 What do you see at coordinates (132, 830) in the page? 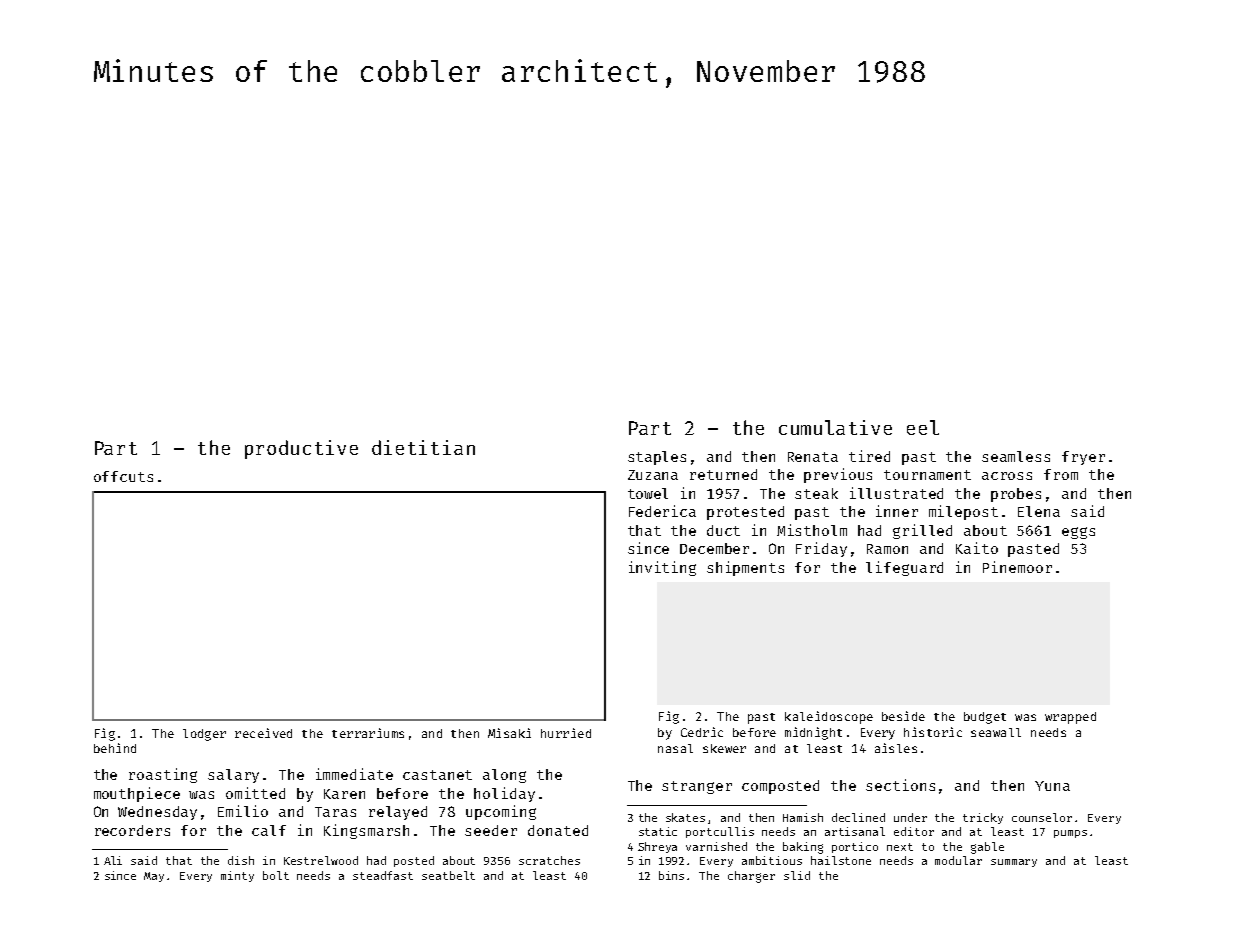
I see `recorders` at bounding box center [132, 830].
